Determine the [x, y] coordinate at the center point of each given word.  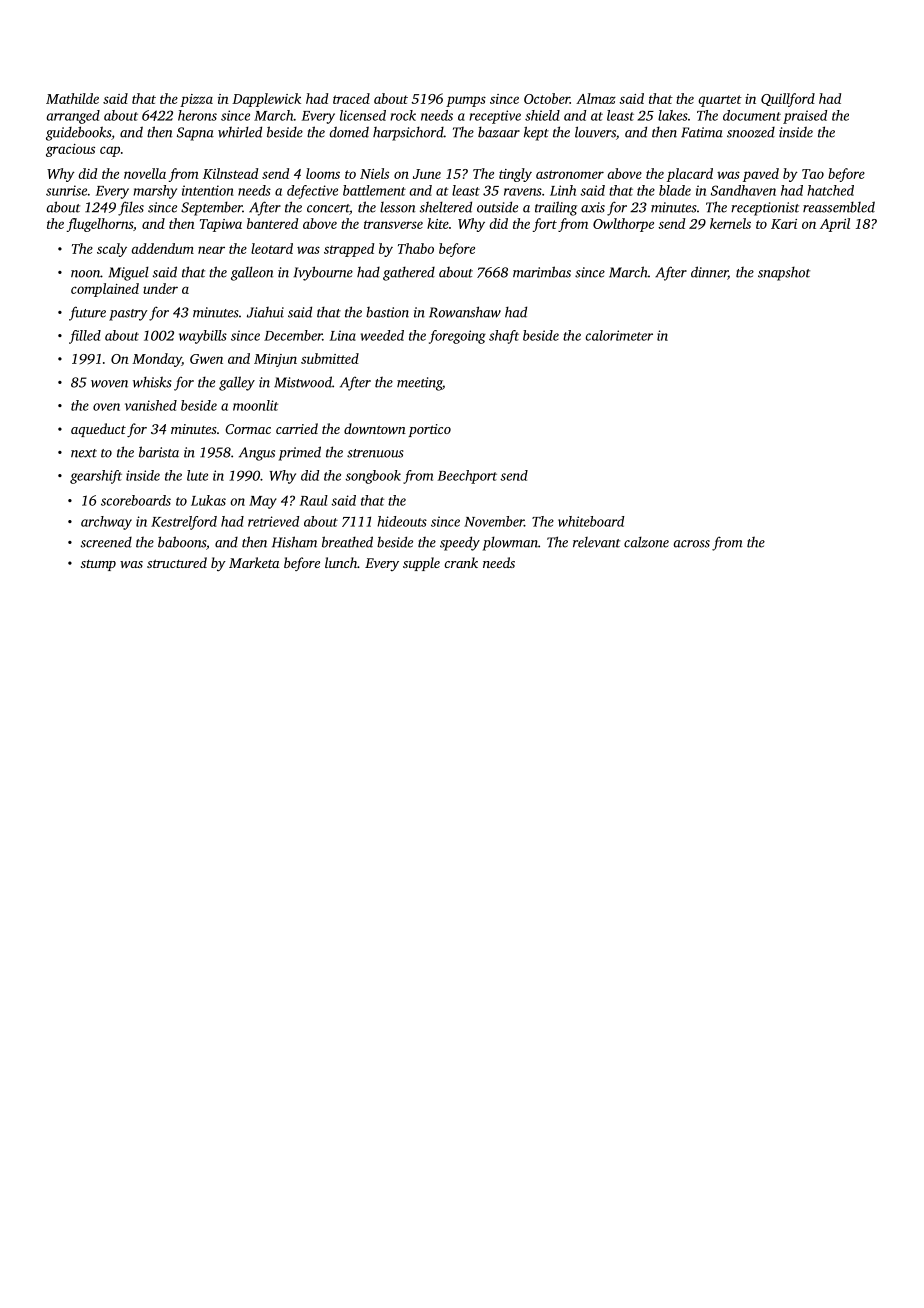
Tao [813, 174]
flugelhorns [100, 225]
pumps [466, 101]
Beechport [467, 477]
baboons [182, 542]
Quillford [788, 100]
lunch [341, 562]
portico [429, 430]
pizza [196, 100]
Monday [157, 360]
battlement [374, 190]
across [691, 544]
